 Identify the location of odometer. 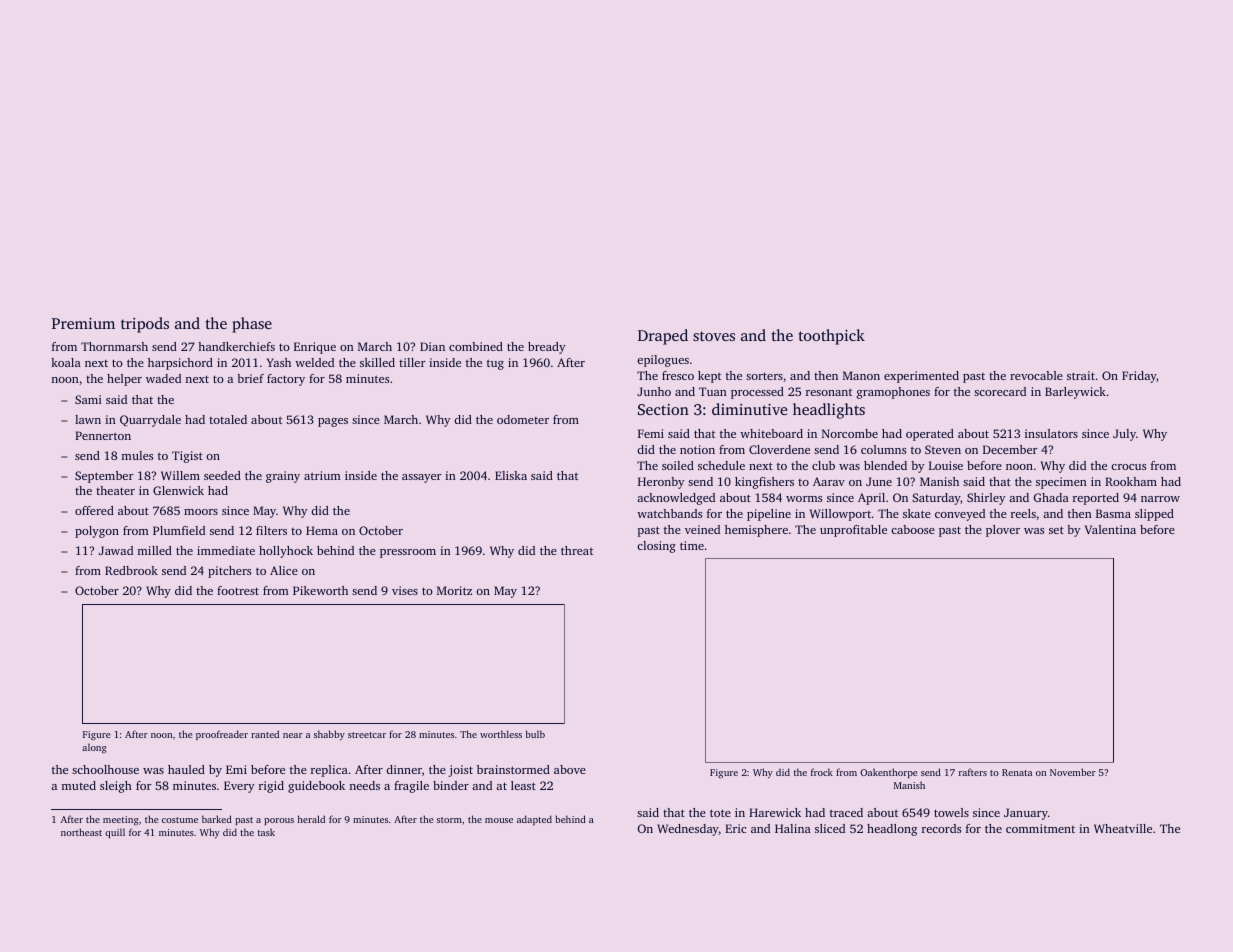
(523, 419).
